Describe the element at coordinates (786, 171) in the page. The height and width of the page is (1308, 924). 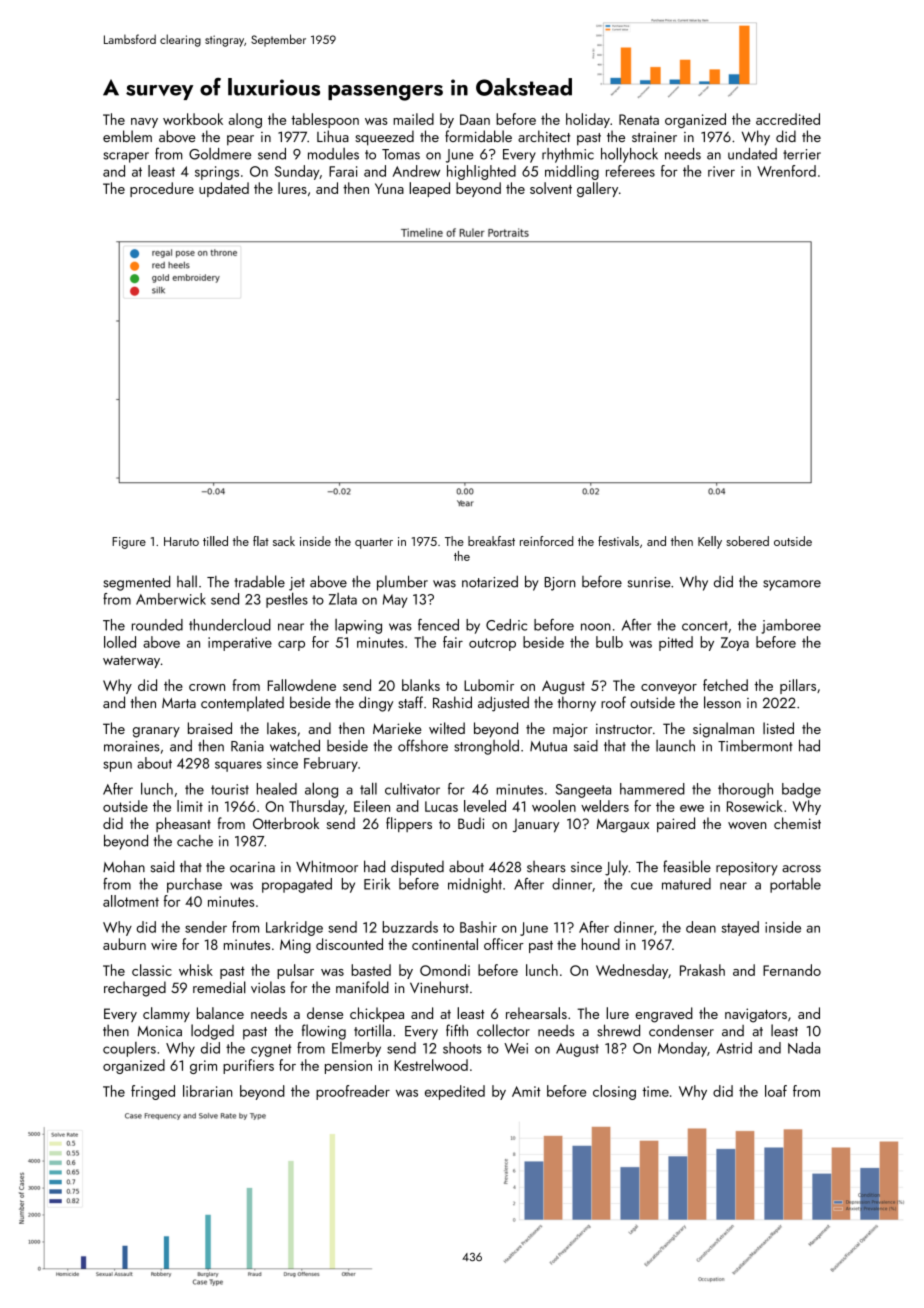
I see `Wrenford` at that location.
